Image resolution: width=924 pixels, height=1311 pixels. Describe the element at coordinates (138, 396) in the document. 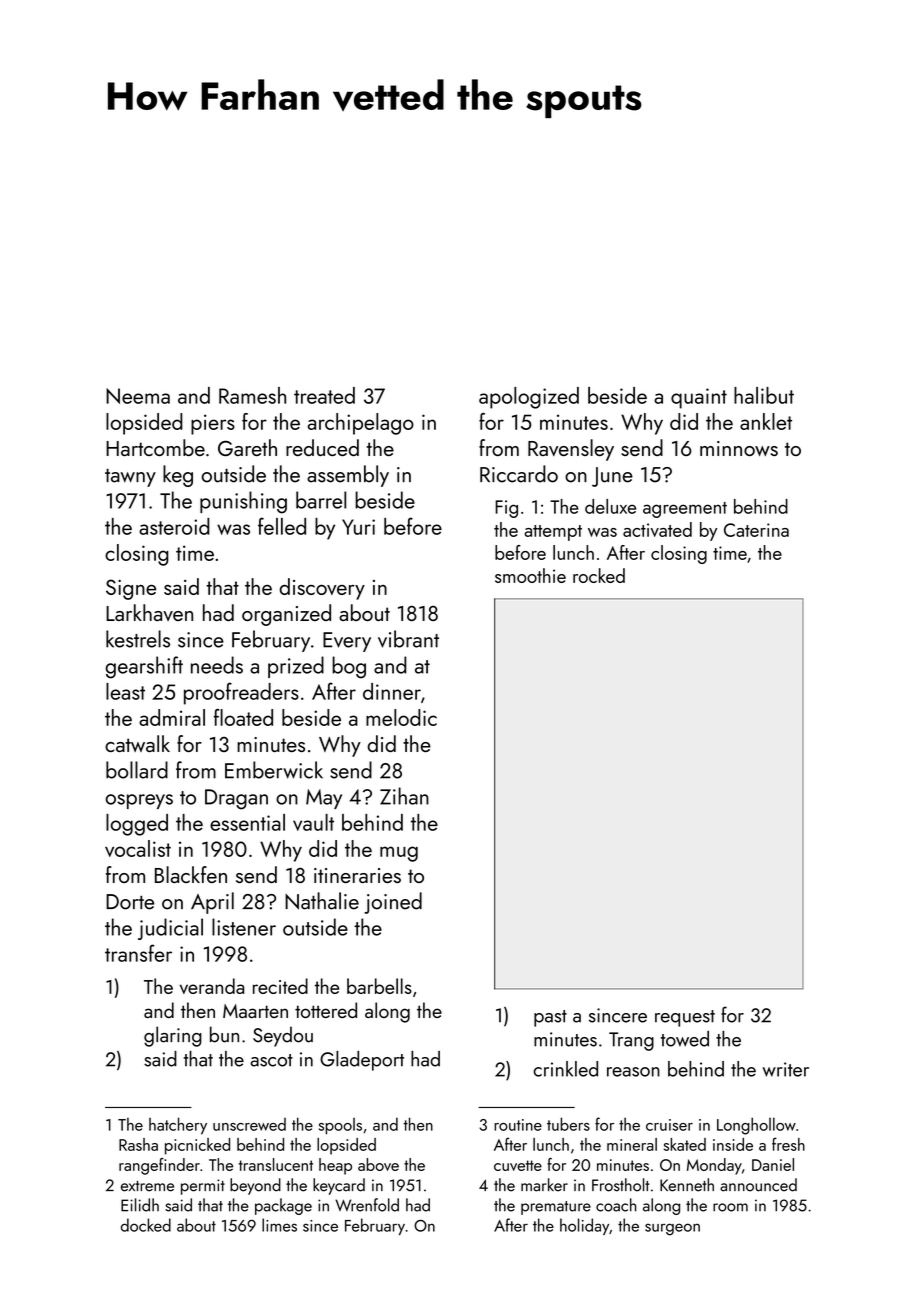

I see `Neema` at that location.
